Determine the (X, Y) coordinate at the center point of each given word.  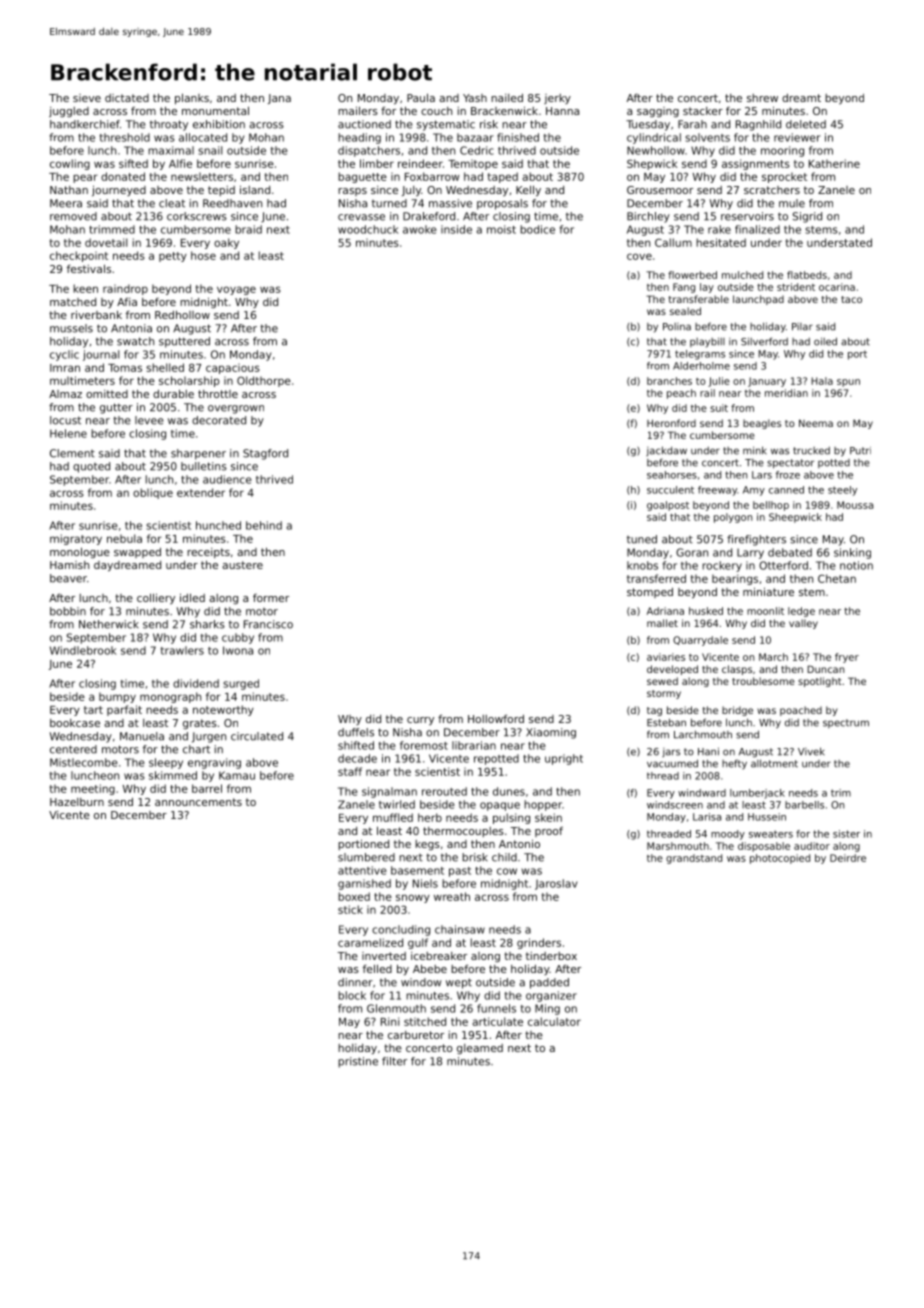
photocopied (780, 859)
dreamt (801, 98)
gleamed (480, 1049)
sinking (852, 553)
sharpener (198, 454)
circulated (257, 736)
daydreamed (127, 566)
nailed (507, 98)
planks (192, 99)
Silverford (764, 341)
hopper (543, 805)
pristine (358, 1062)
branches (669, 381)
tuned (642, 539)
